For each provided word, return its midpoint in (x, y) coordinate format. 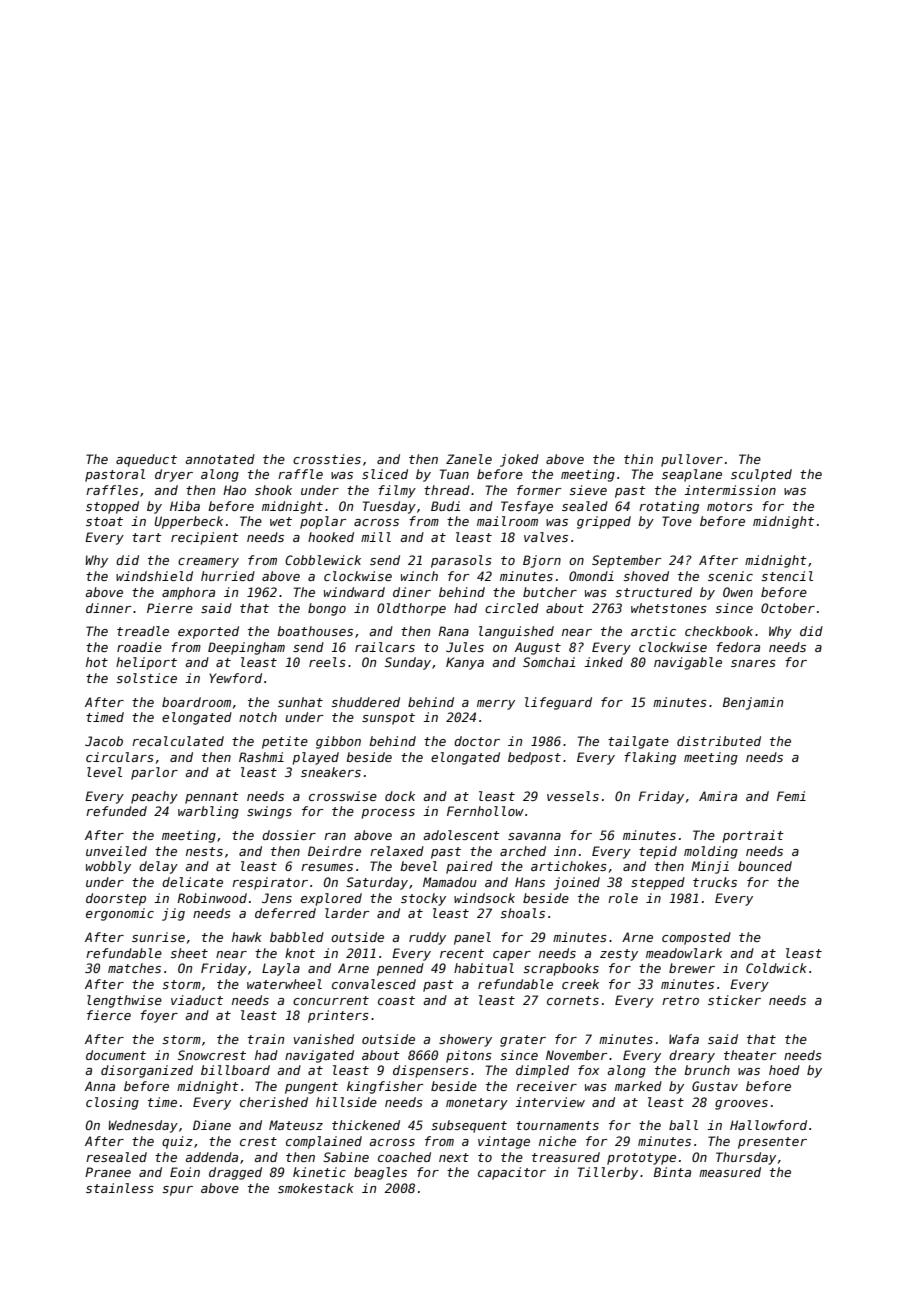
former (539, 490)
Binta (672, 1172)
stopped (112, 507)
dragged (235, 1173)
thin (638, 459)
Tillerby (608, 1173)
